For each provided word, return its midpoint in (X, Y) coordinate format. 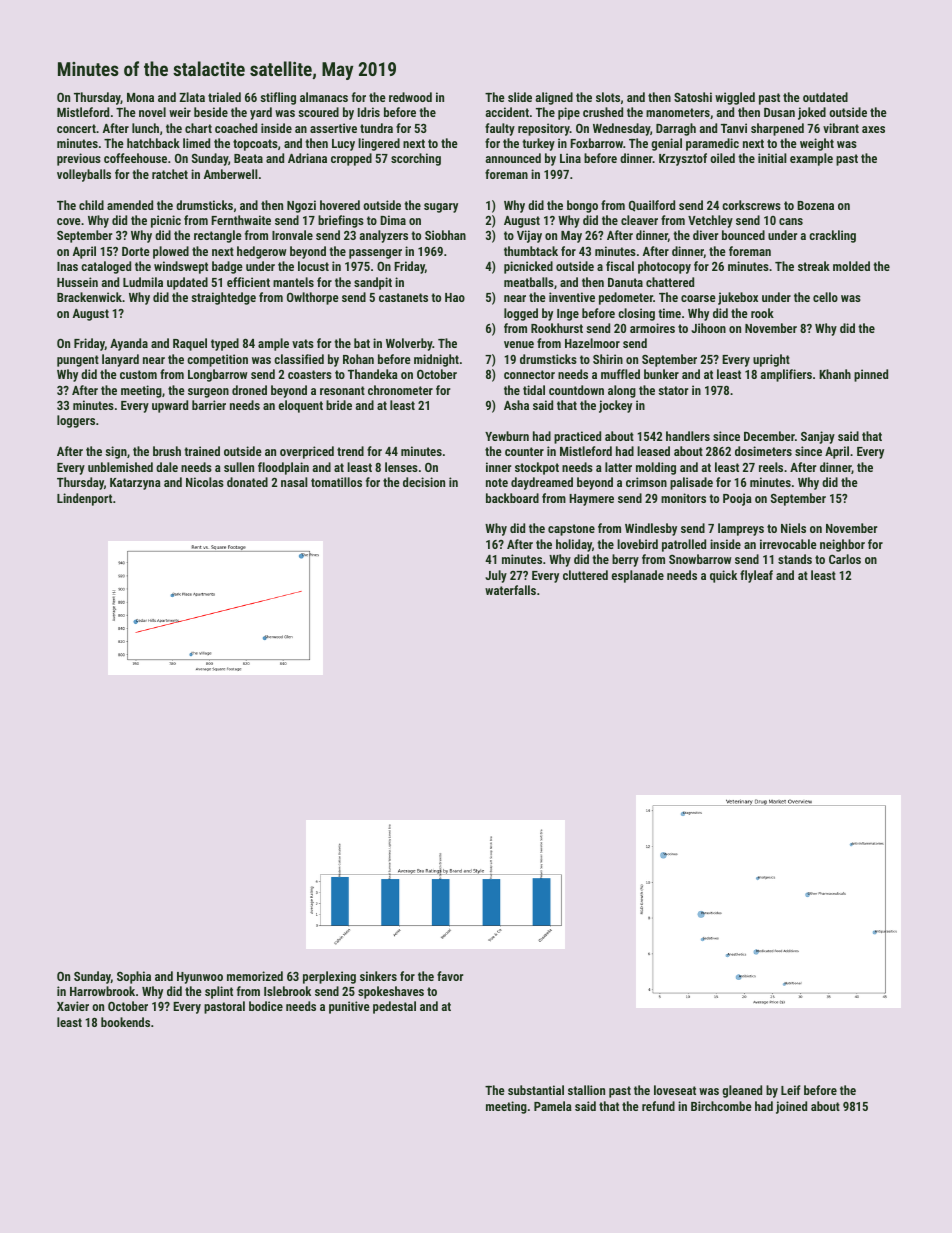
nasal (294, 482)
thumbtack (531, 251)
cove (69, 221)
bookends (125, 1022)
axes (873, 129)
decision (424, 482)
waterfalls (510, 590)
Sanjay (818, 437)
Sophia (134, 977)
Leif (790, 1090)
